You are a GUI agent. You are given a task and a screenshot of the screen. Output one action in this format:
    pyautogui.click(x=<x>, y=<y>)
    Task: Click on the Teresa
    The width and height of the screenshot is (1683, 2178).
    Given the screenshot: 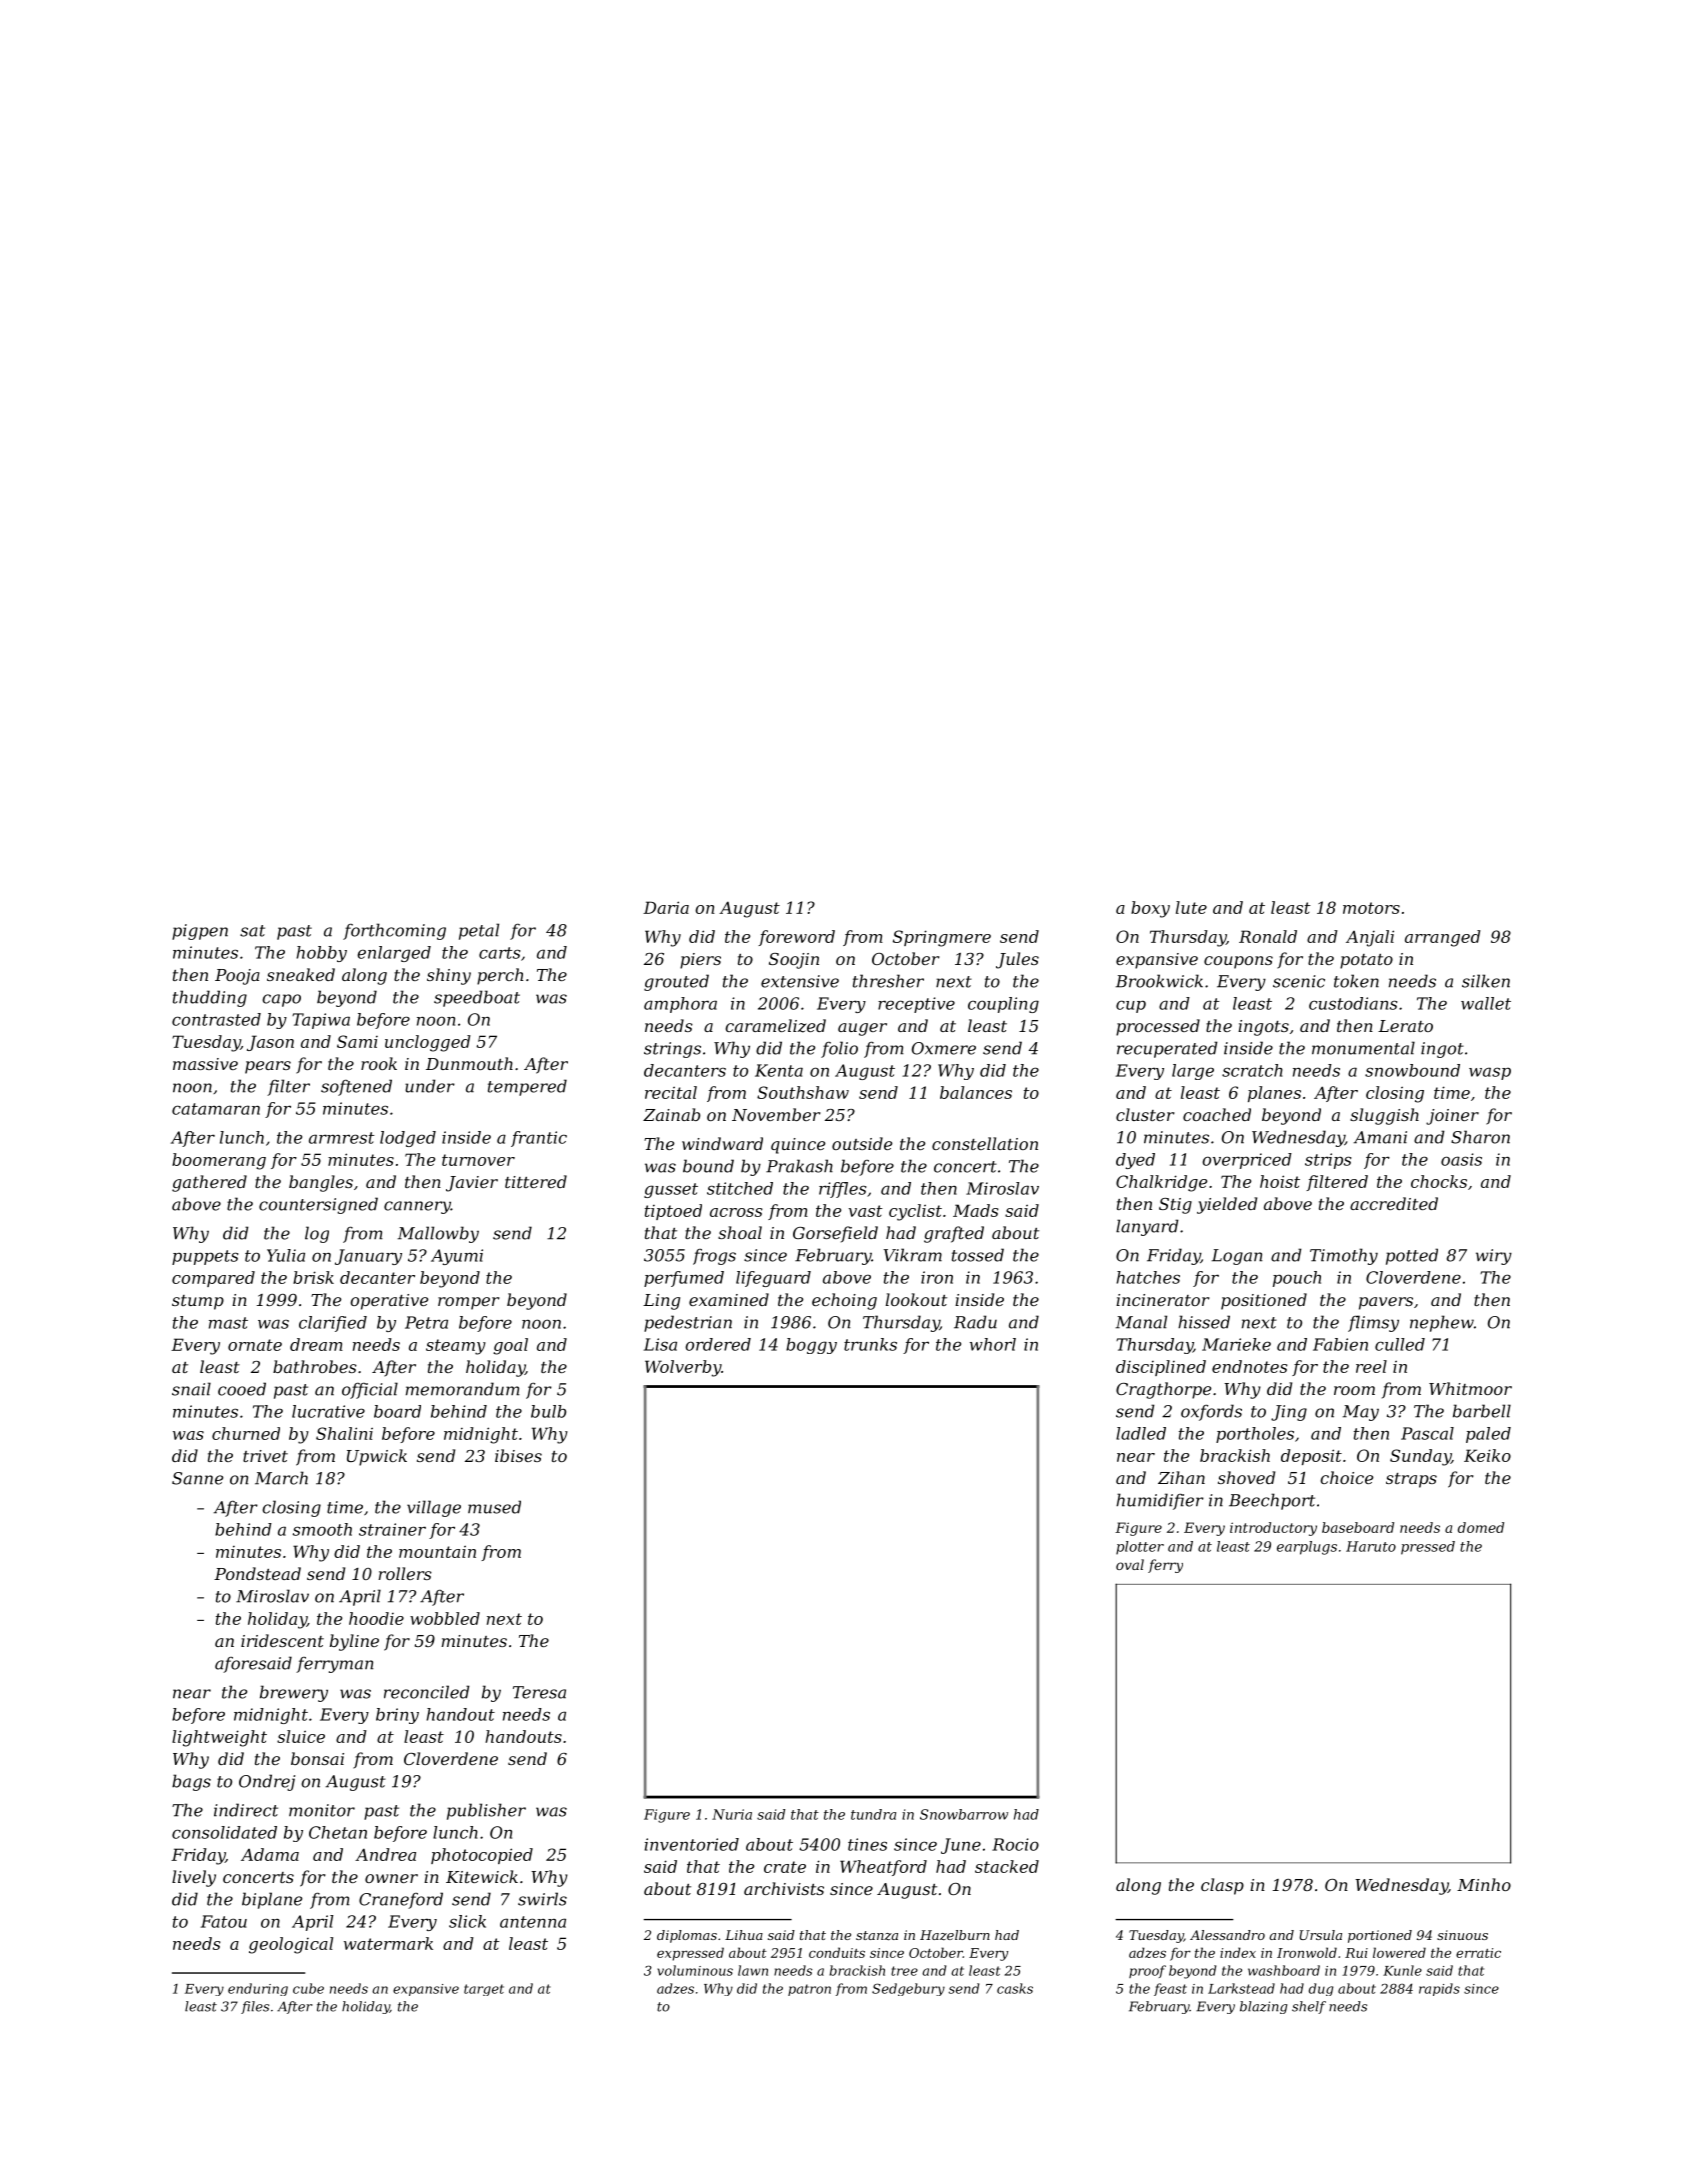 What is the action you would take?
    pyautogui.click(x=539, y=1692)
